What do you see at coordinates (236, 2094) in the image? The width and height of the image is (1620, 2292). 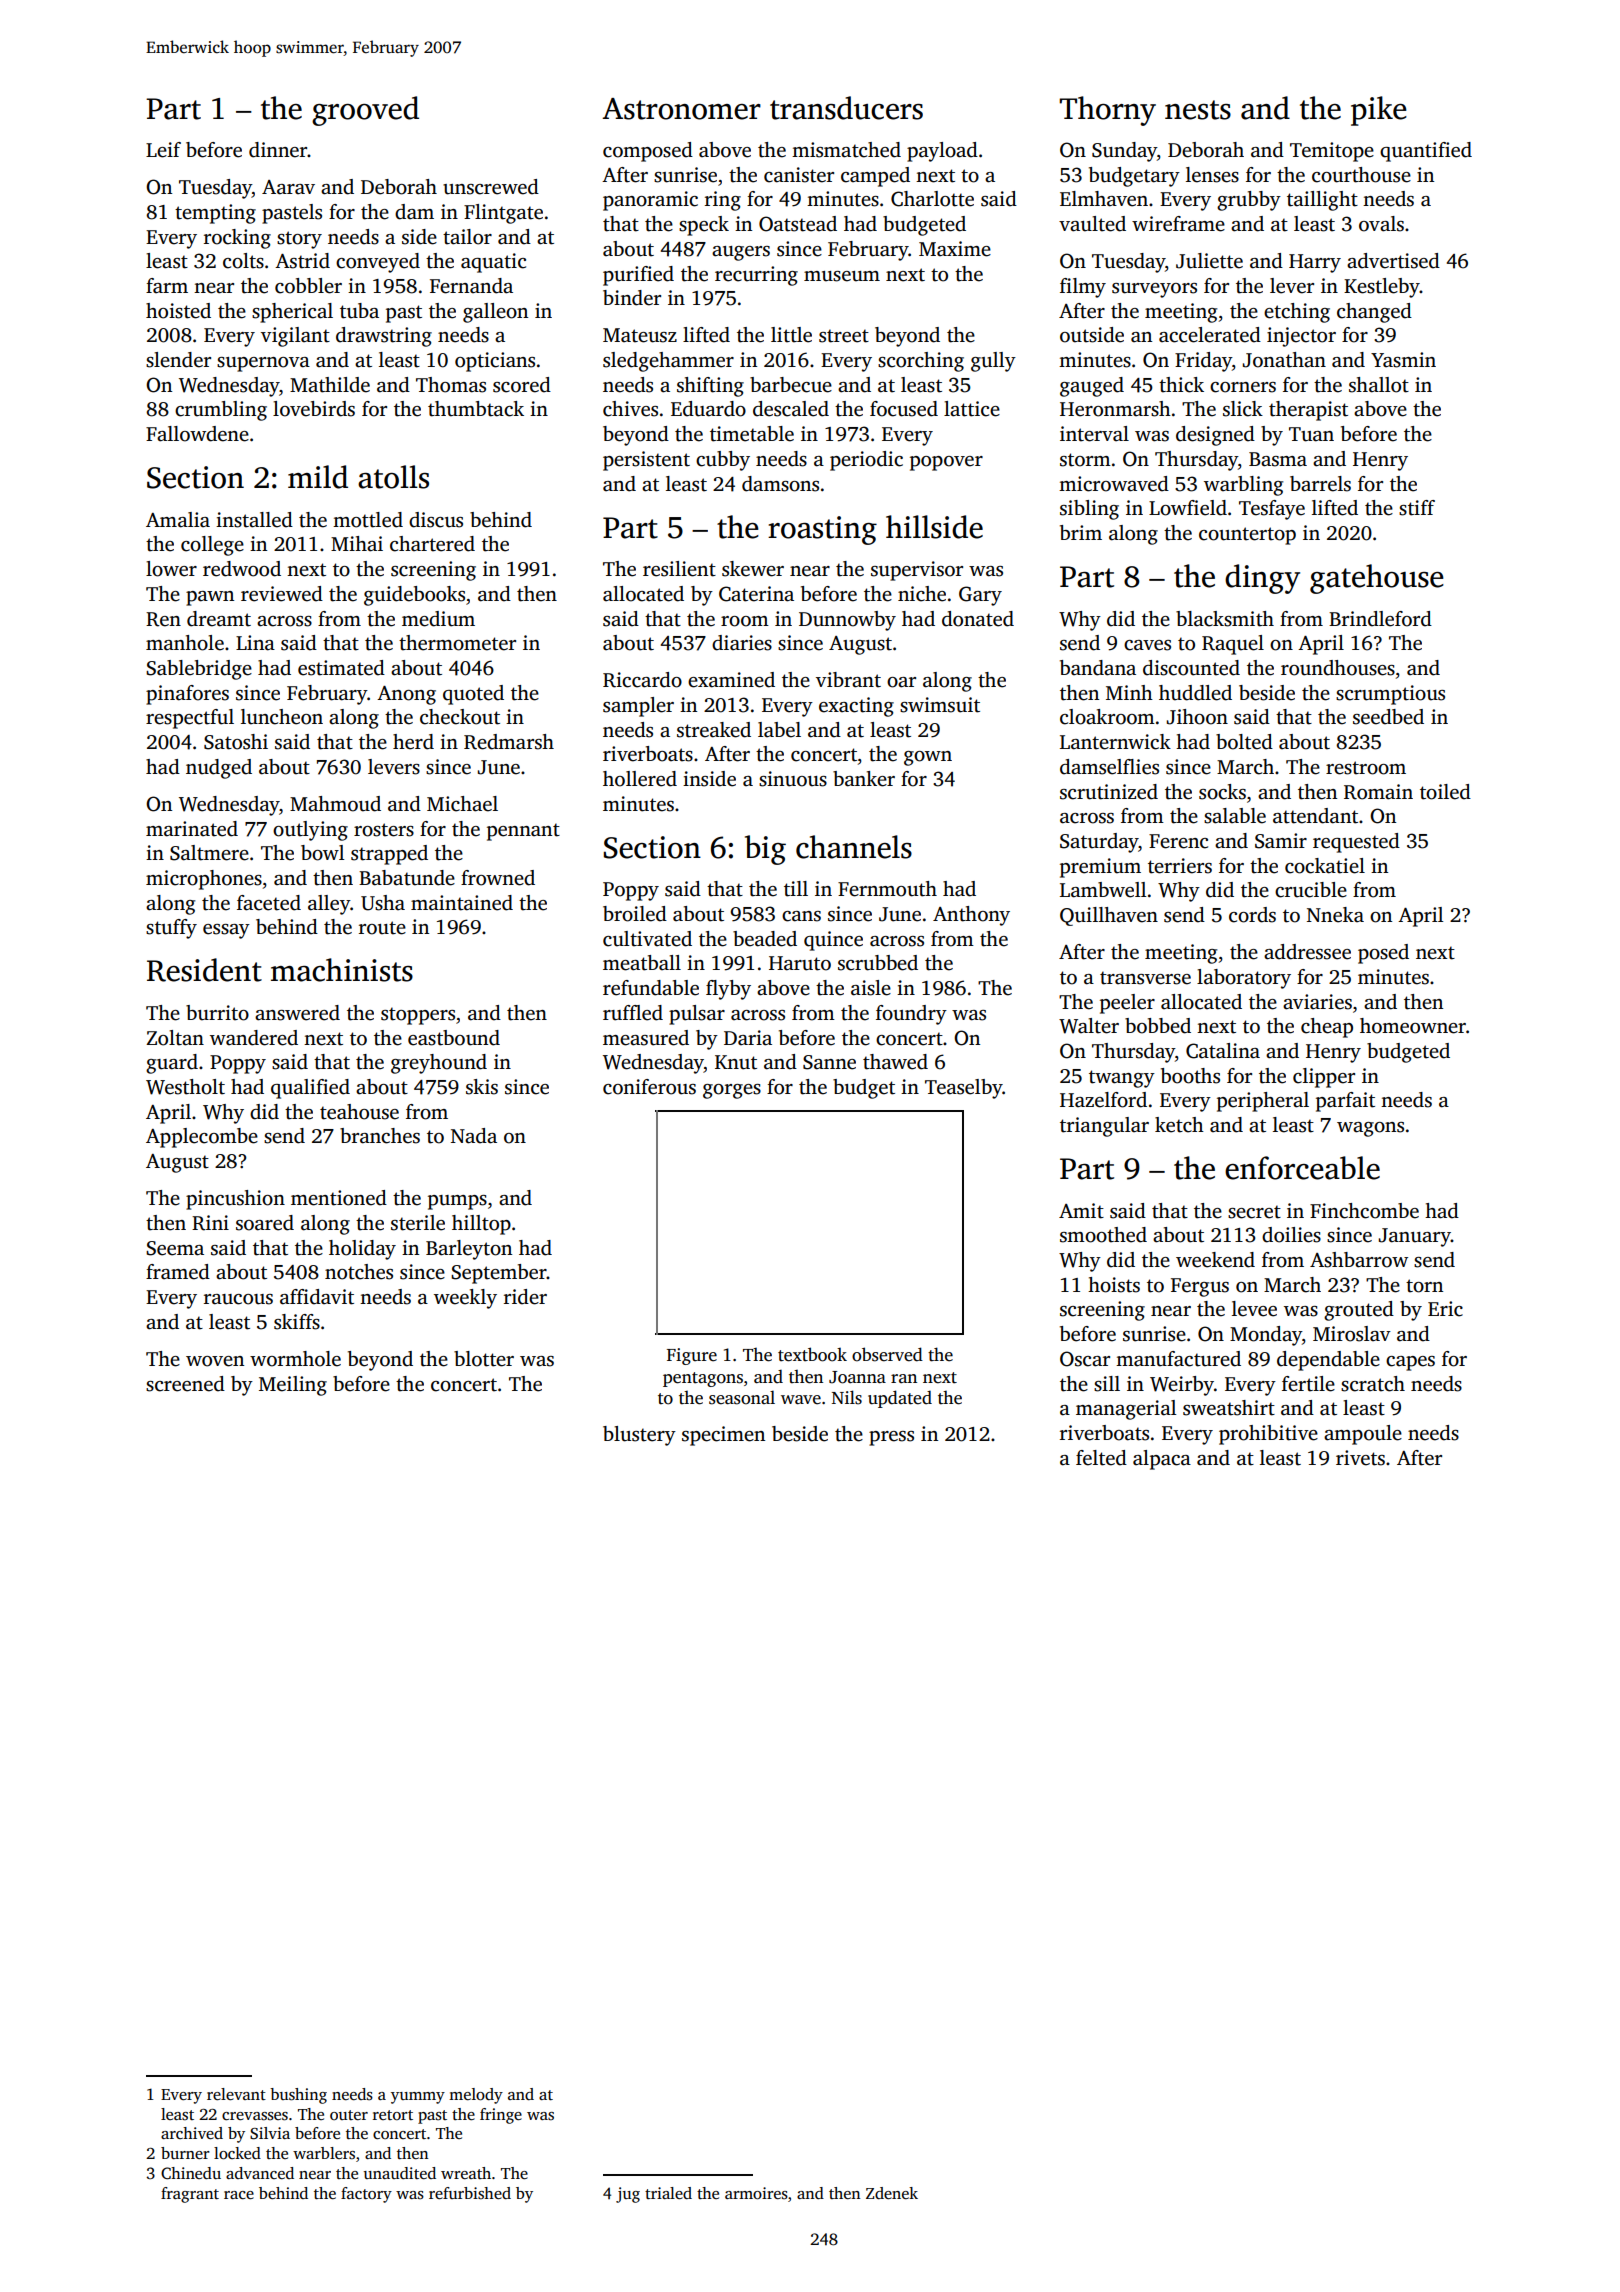 I see `relevant` at bounding box center [236, 2094].
